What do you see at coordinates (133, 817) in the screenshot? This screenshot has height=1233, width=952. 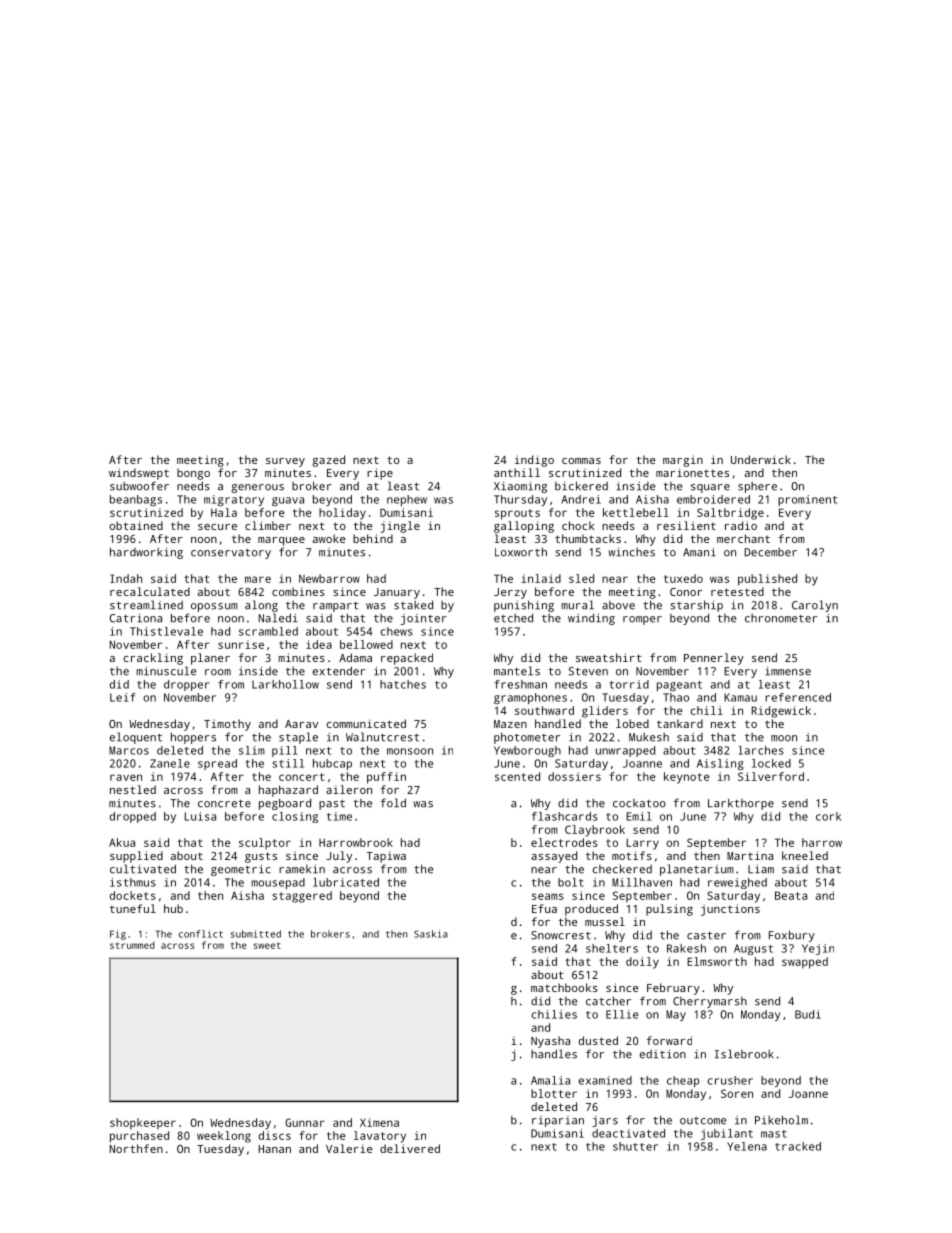 I see `dropped` at bounding box center [133, 817].
